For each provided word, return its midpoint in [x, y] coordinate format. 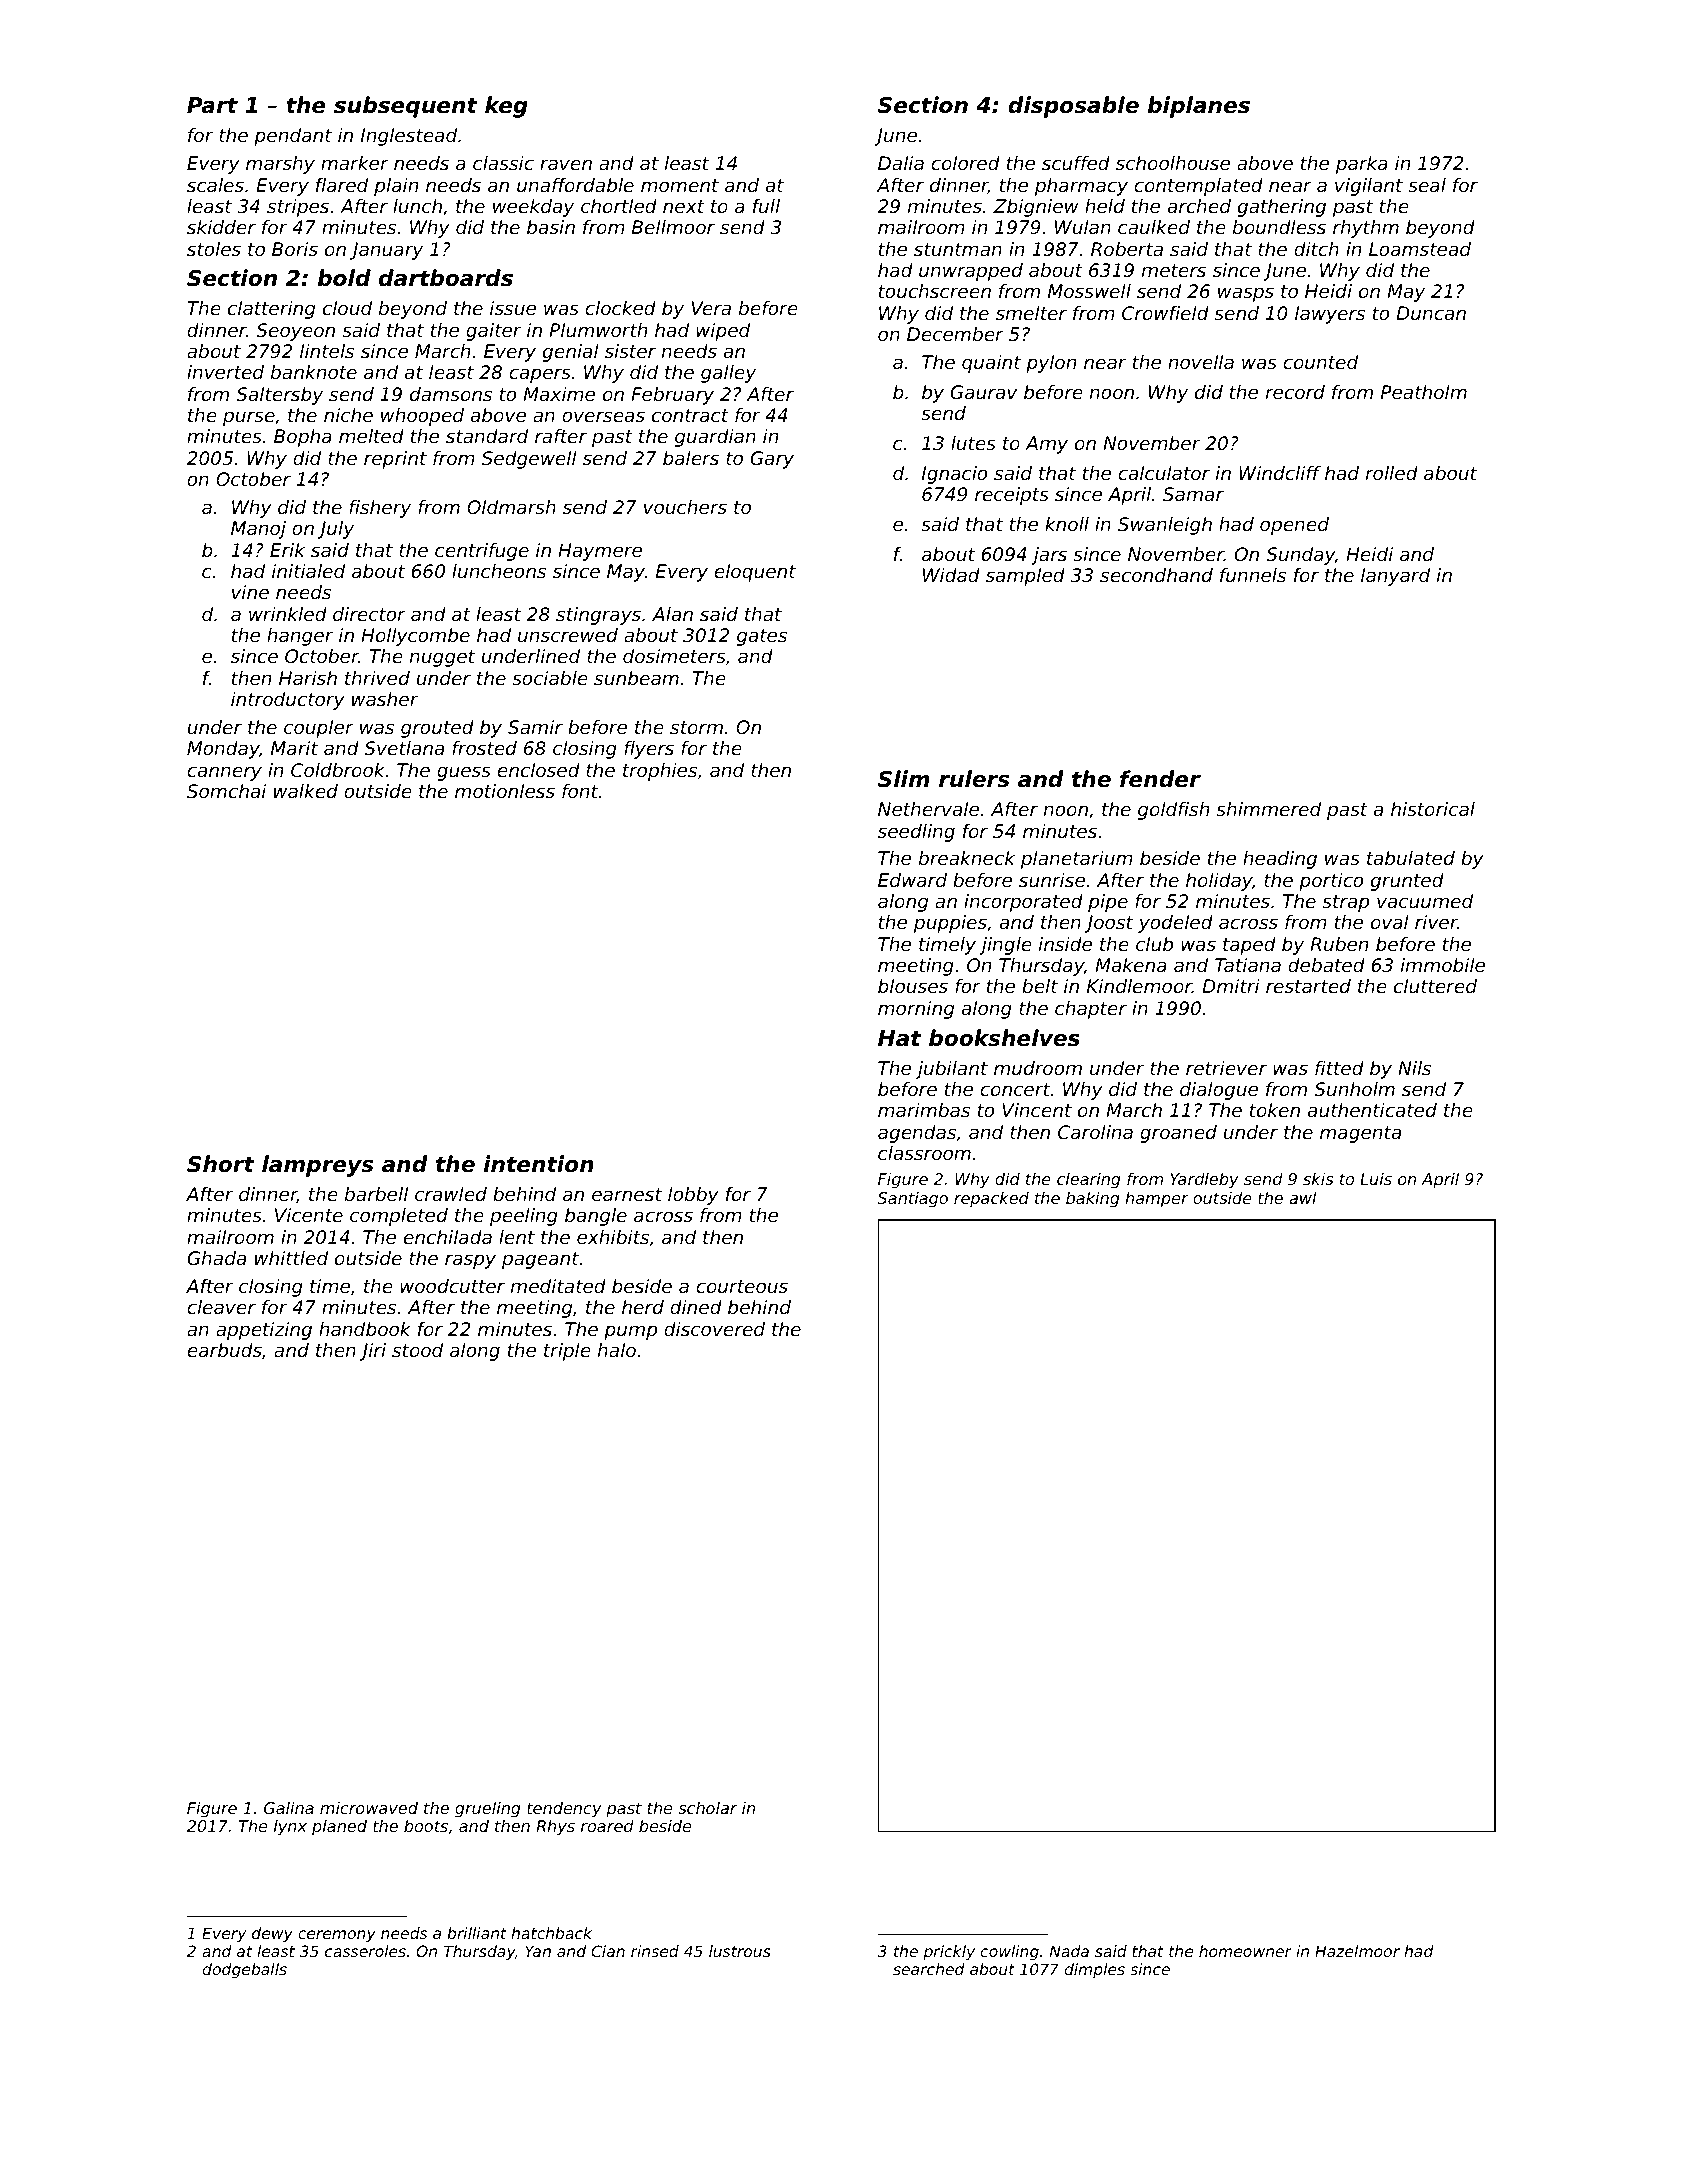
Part [212, 105]
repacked [991, 1200]
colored [965, 163]
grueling [487, 1809]
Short [221, 1164]
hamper [1157, 1199]
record [1295, 392]
